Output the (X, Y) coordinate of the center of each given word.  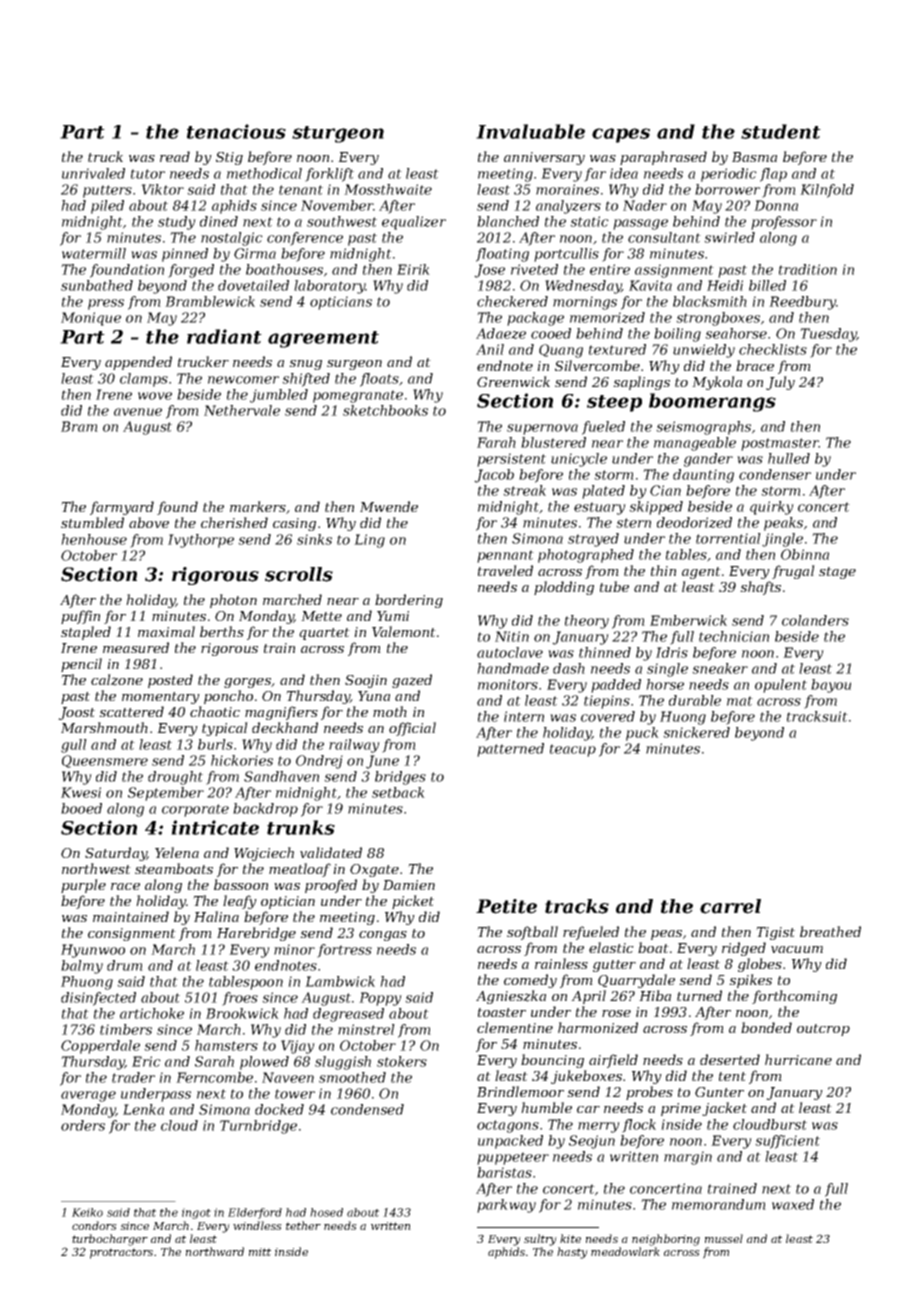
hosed (326, 1212)
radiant (224, 336)
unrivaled (93, 173)
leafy (240, 902)
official (412, 729)
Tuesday (828, 335)
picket (413, 902)
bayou (831, 686)
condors (94, 1225)
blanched (508, 221)
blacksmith (710, 301)
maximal (166, 631)
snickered (696, 732)
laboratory (330, 287)
